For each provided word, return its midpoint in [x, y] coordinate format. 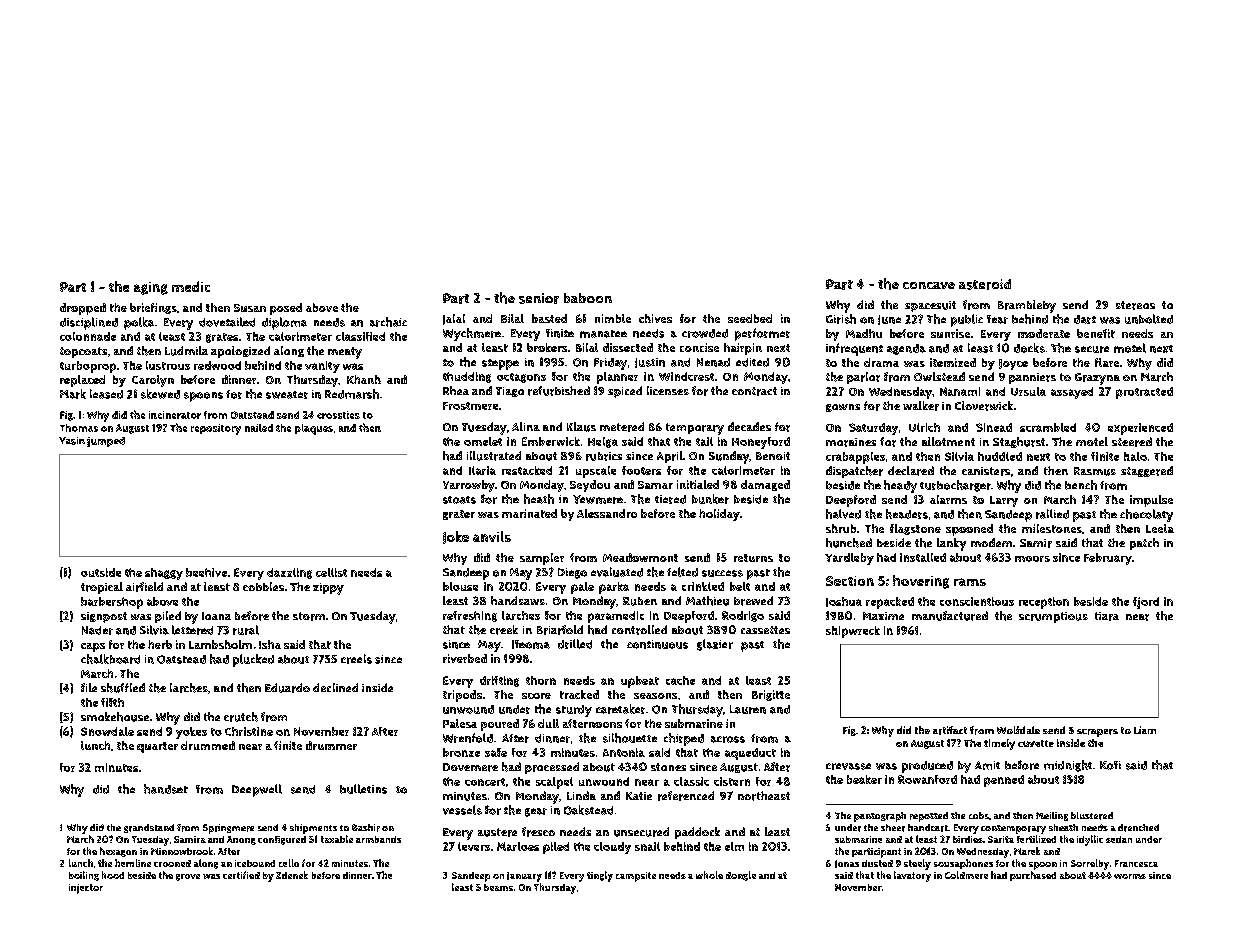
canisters [986, 471]
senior [539, 298]
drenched [1138, 828]
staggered [1147, 471]
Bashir [366, 828]
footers [641, 470]
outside [101, 572]
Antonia [624, 752]
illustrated [494, 456]
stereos [1135, 305]
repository [216, 429]
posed [286, 309]
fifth [112, 702]
